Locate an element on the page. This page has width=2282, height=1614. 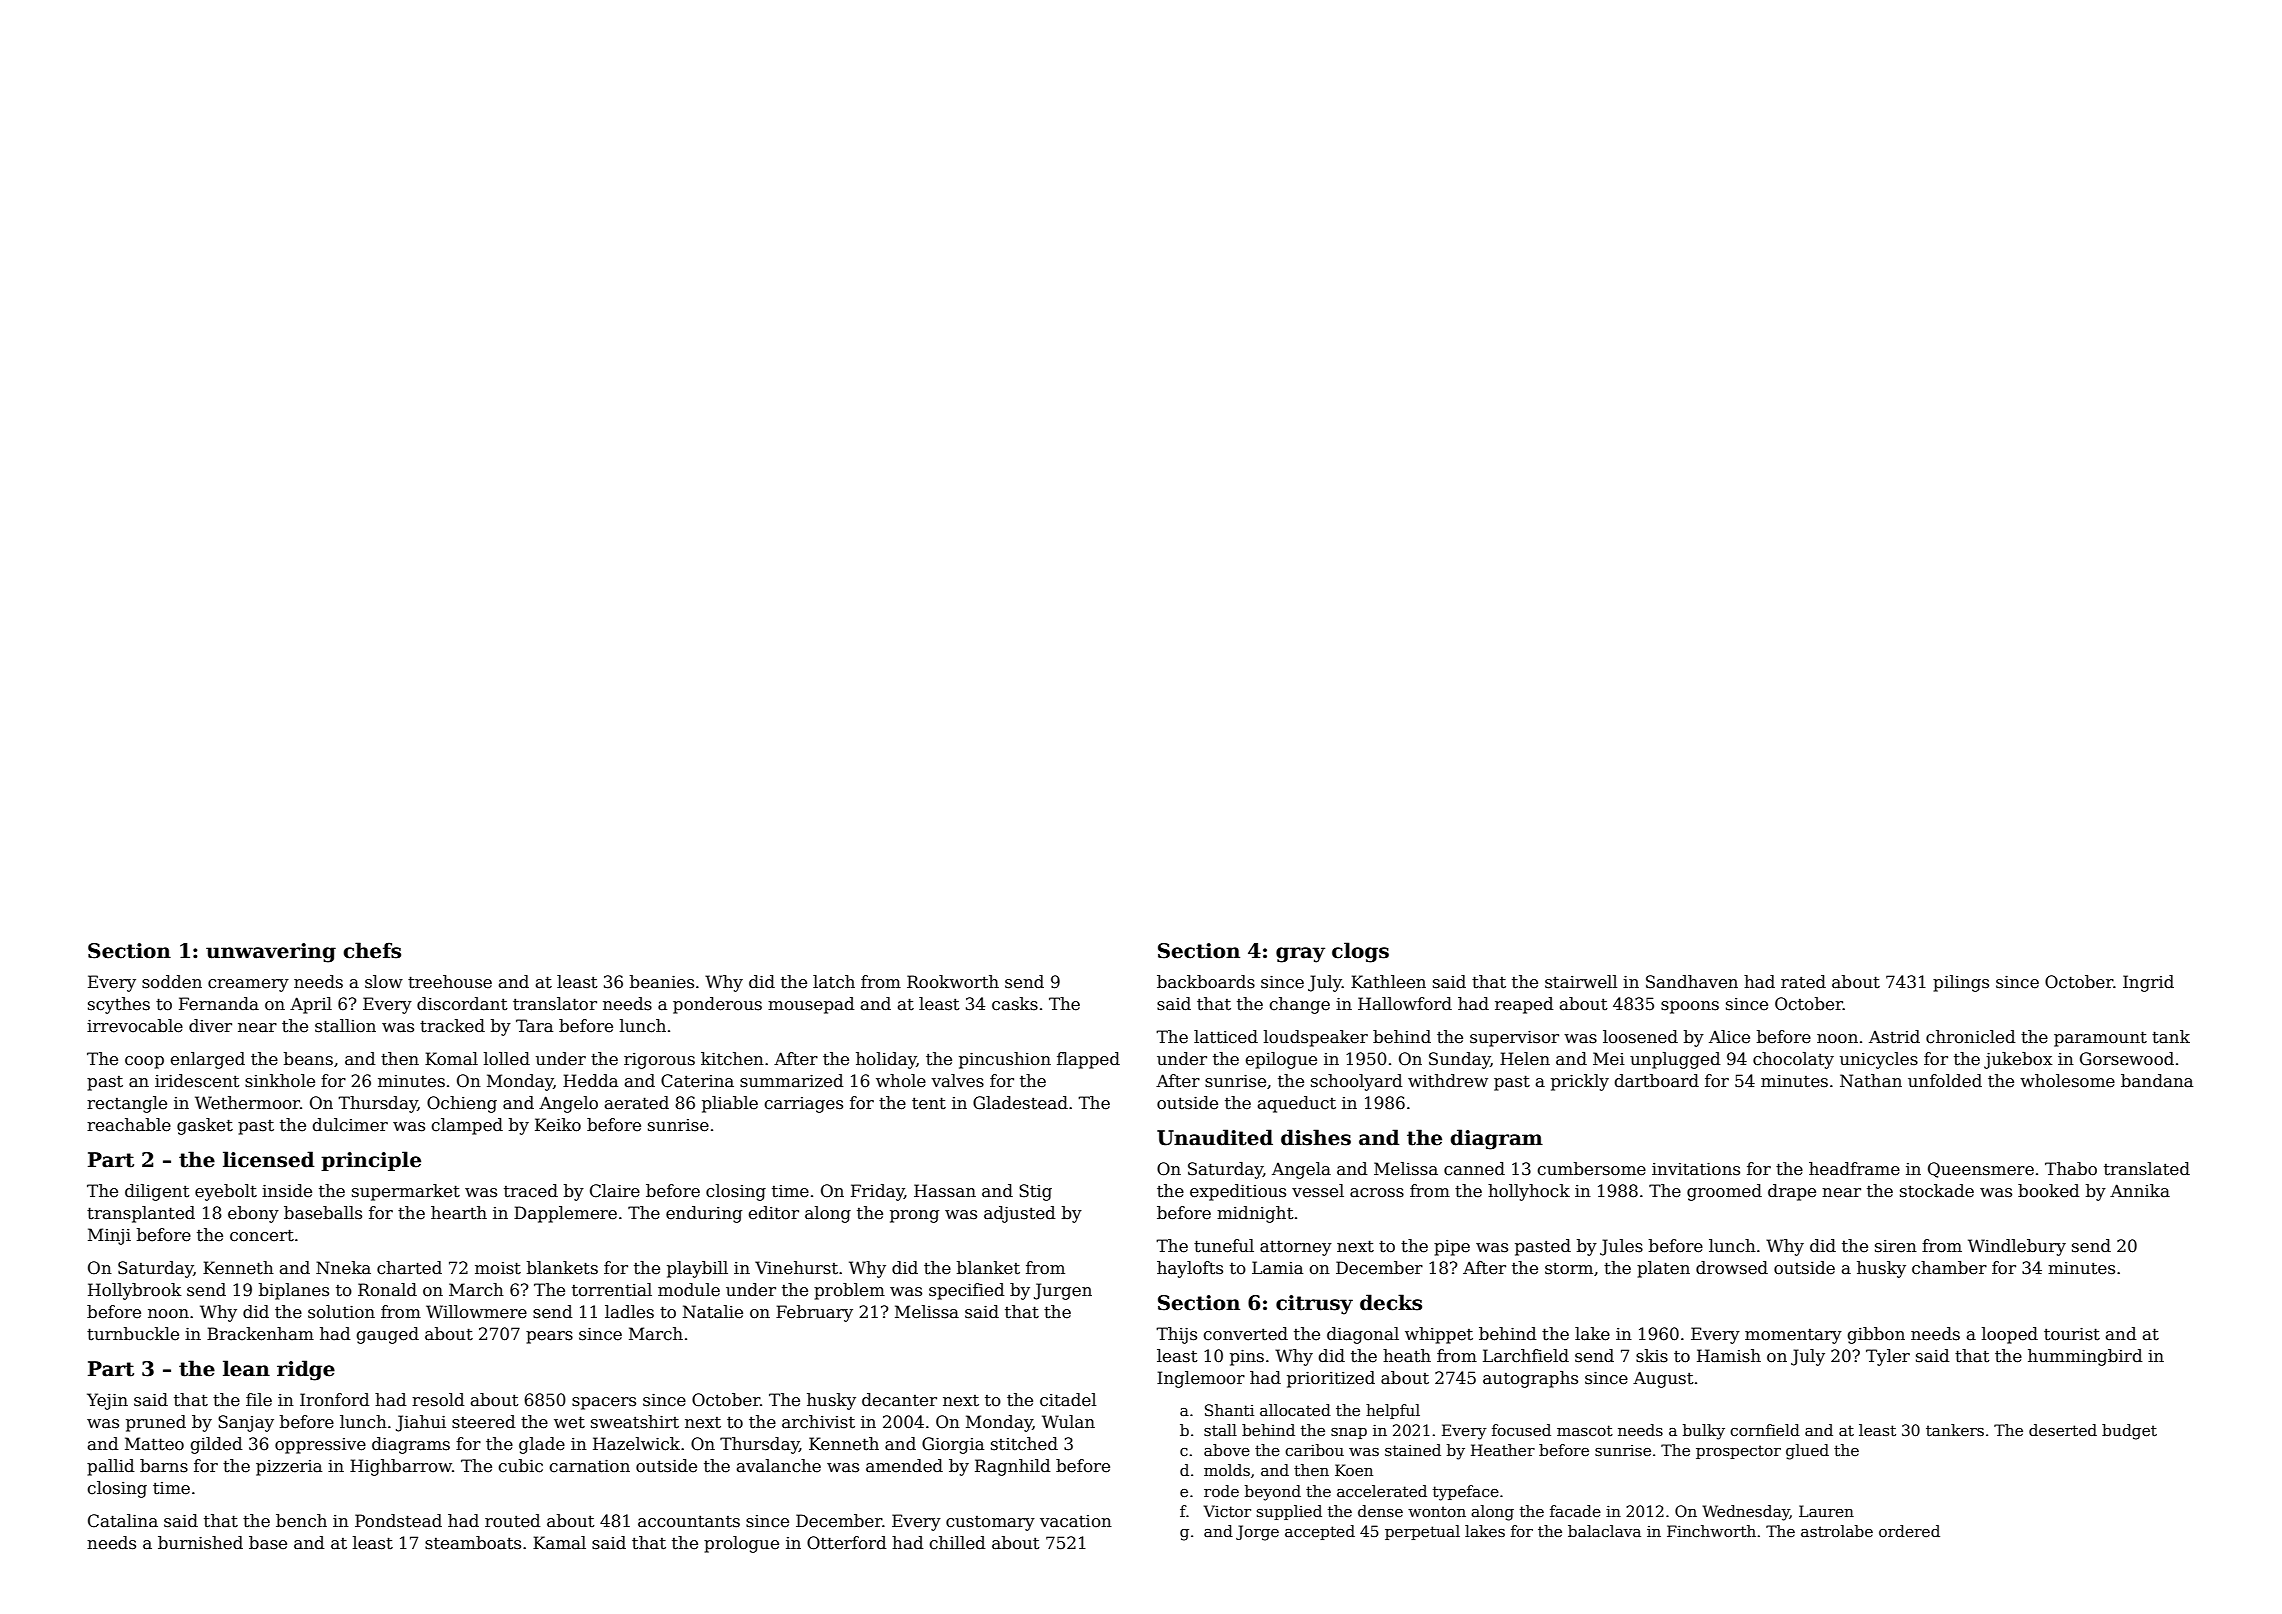
dishes is located at coordinates (1316, 1137).
